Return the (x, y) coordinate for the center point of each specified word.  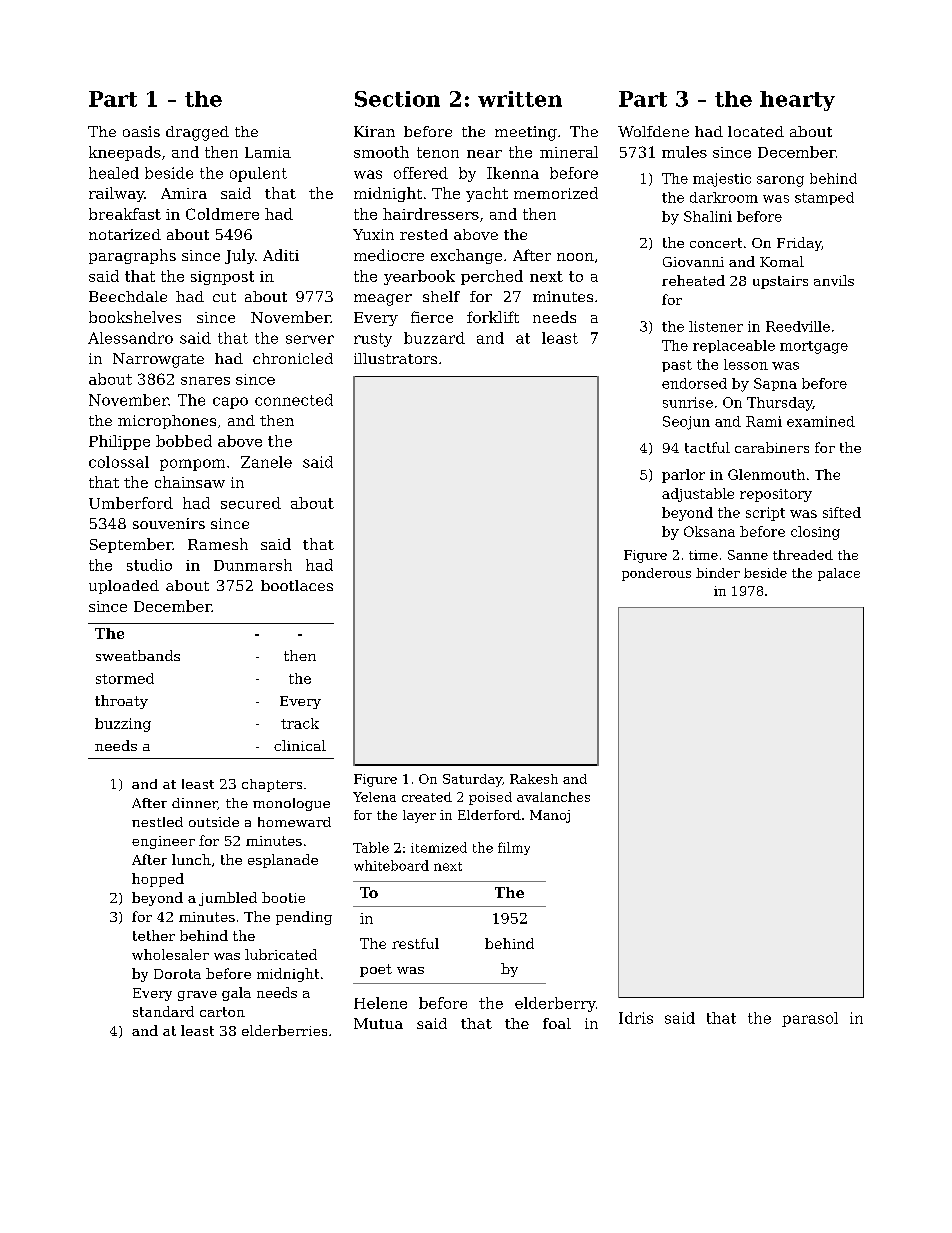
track (300, 723)
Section (397, 99)
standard (163, 1011)
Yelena (374, 797)
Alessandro (130, 338)
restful (415, 943)
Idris (636, 1018)
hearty (797, 101)
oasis (141, 131)
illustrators (395, 358)
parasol (810, 1019)
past (677, 366)
